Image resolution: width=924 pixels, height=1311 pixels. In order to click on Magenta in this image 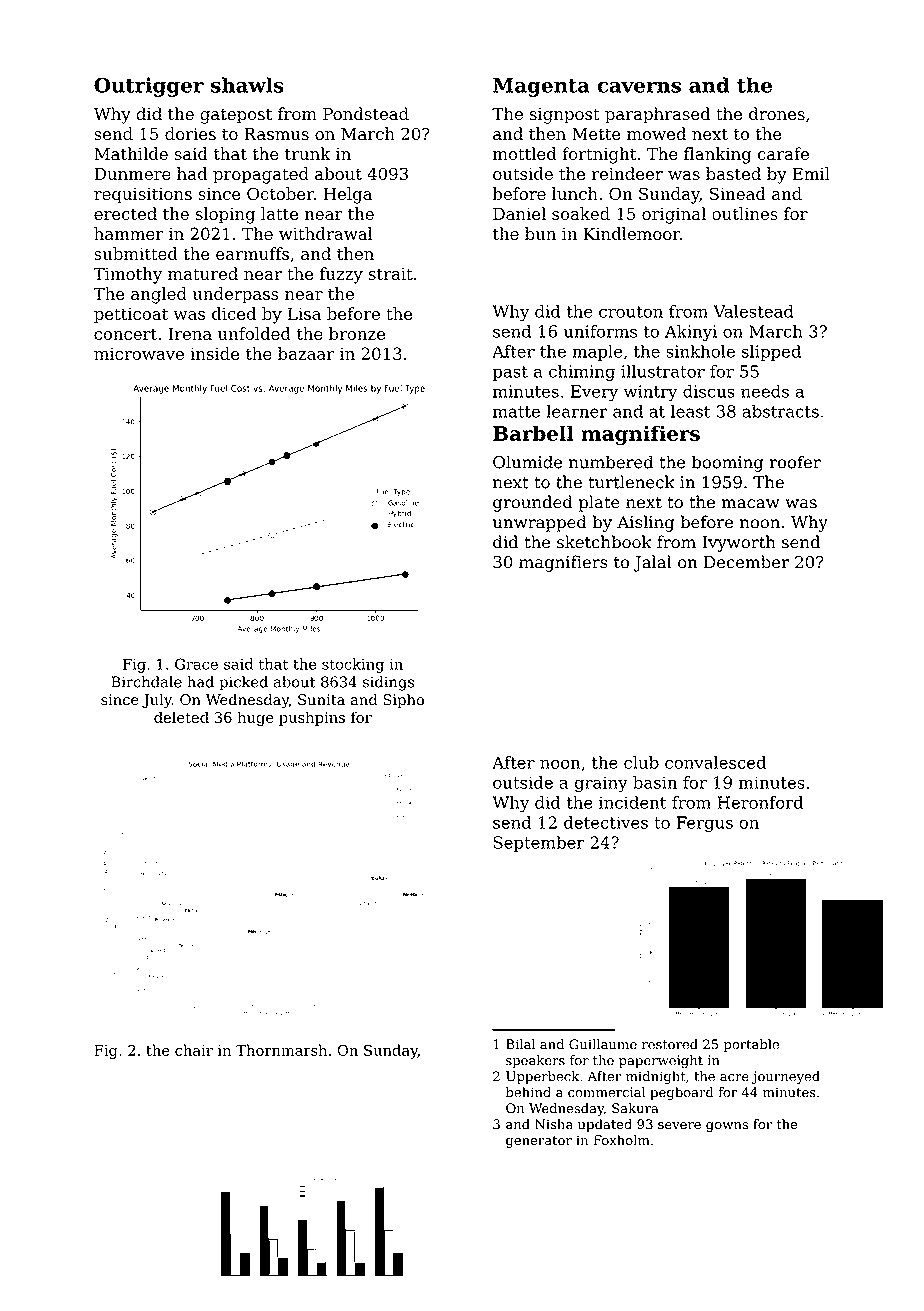, I will do `click(541, 87)`.
